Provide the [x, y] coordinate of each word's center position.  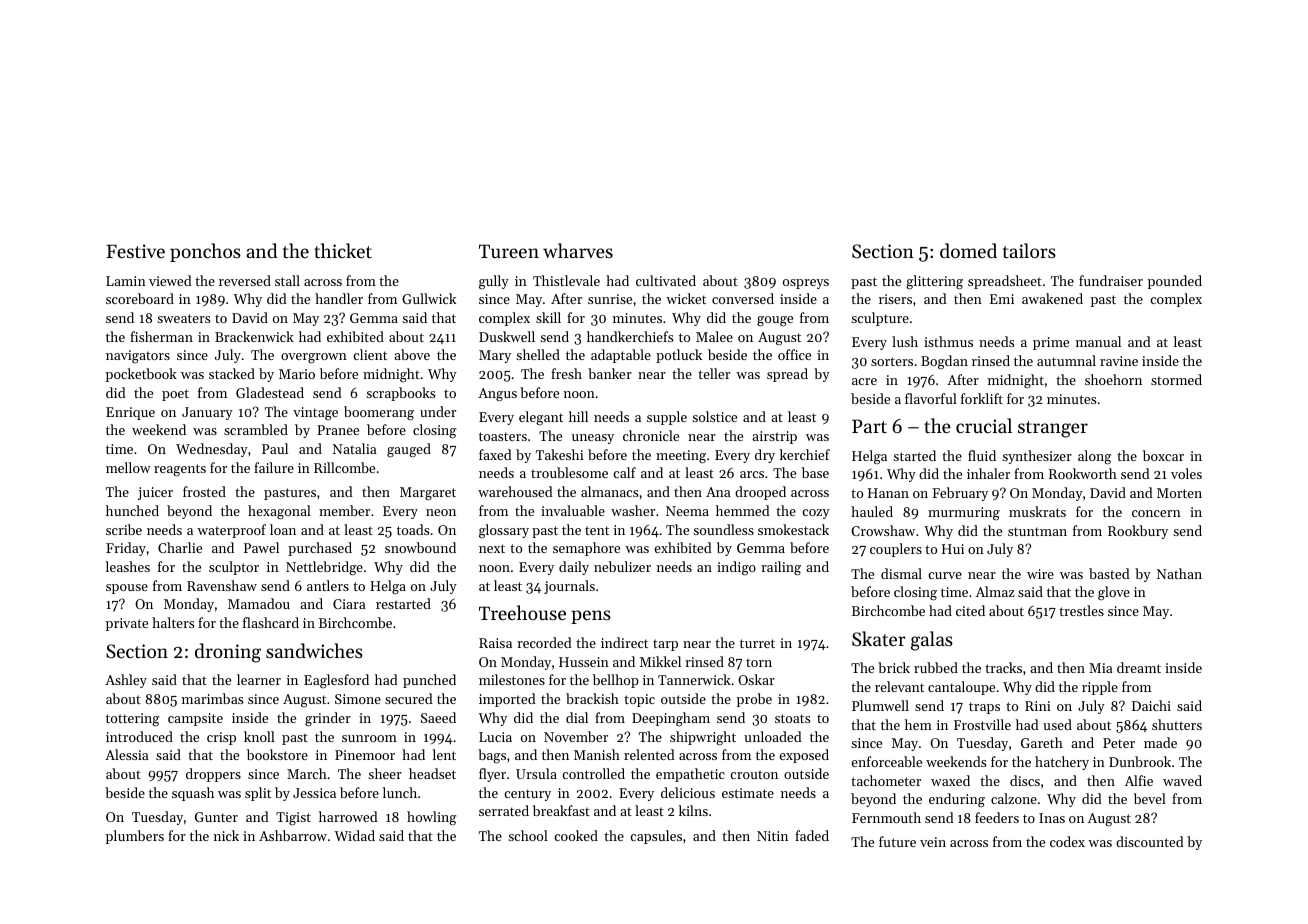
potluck [679, 356]
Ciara [349, 604]
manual [1098, 341]
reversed [245, 280]
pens [591, 617]
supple [667, 418]
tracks [1003, 667]
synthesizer [1037, 457]
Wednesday [212, 450]
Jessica [314, 793]
